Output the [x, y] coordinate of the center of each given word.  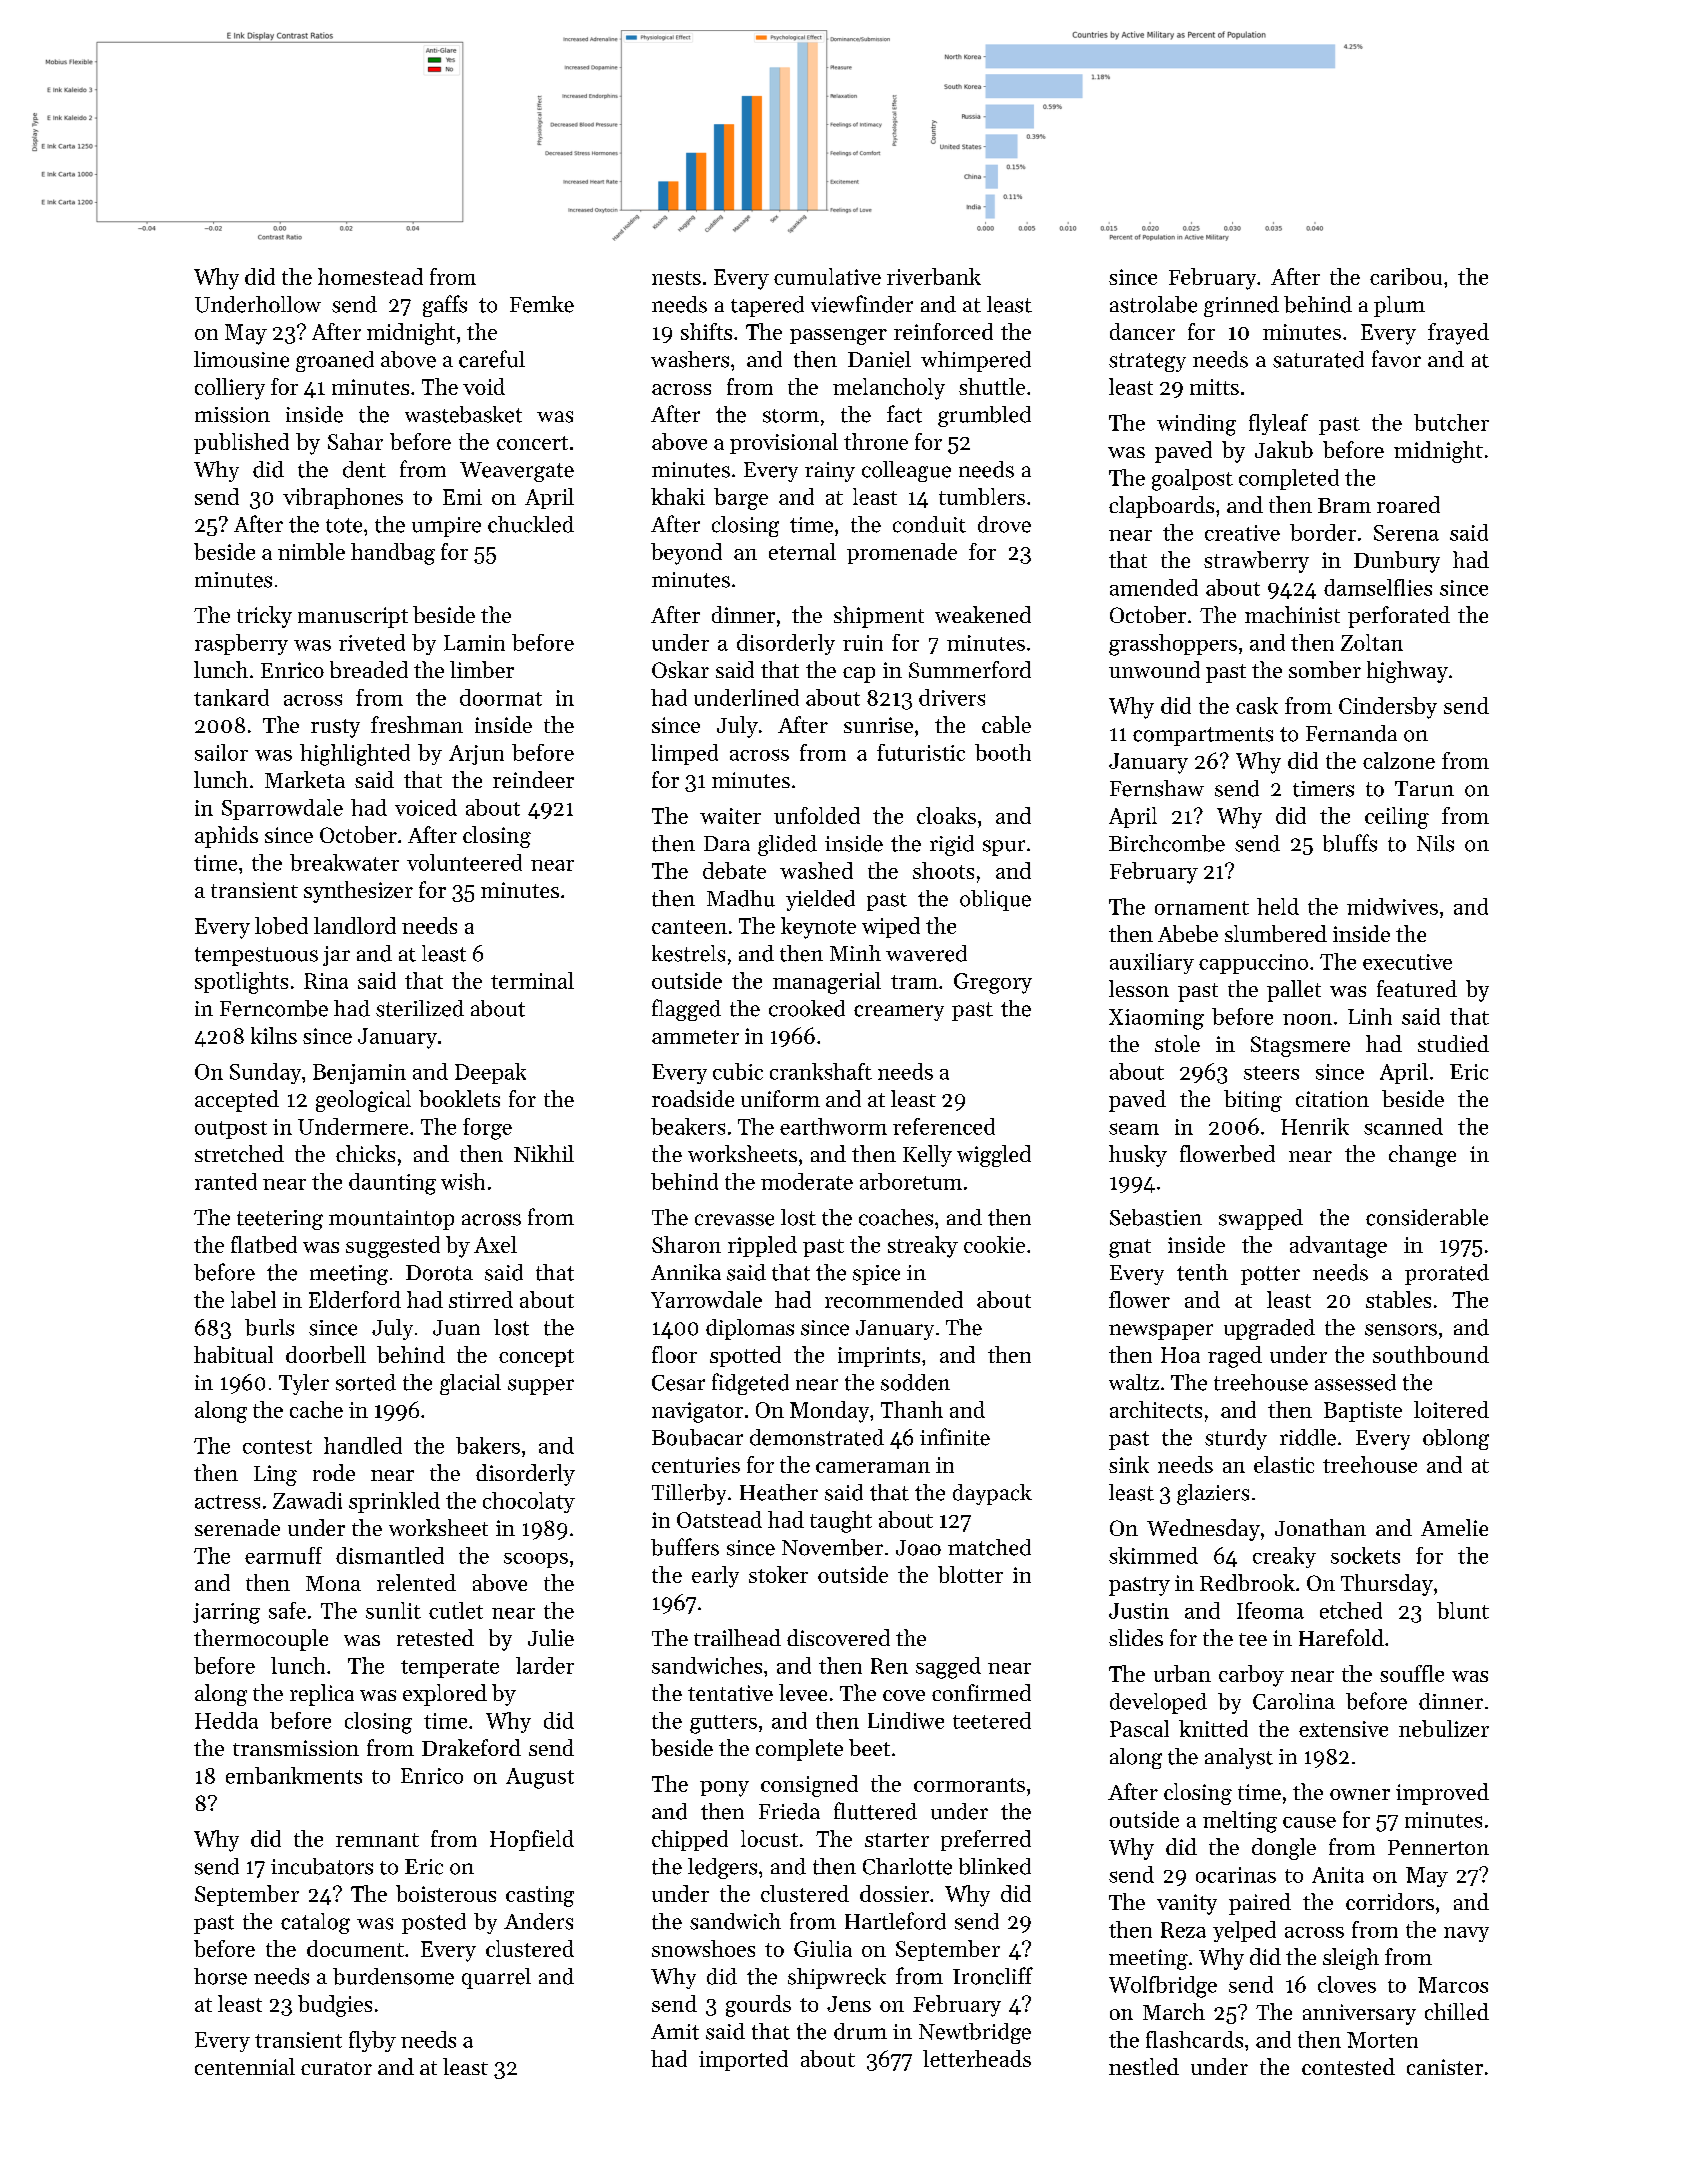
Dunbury [1397, 562]
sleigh [1351, 1959]
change [1422, 1156]
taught [841, 1522]
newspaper [1161, 1332]
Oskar [680, 669]
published [241, 443]
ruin [863, 643]
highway [1407, 672]
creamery [899, 1013]
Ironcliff [993, 1976]
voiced [426, 807]
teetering [280, 1220]
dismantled [390, 1555]
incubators [322, 1866]
